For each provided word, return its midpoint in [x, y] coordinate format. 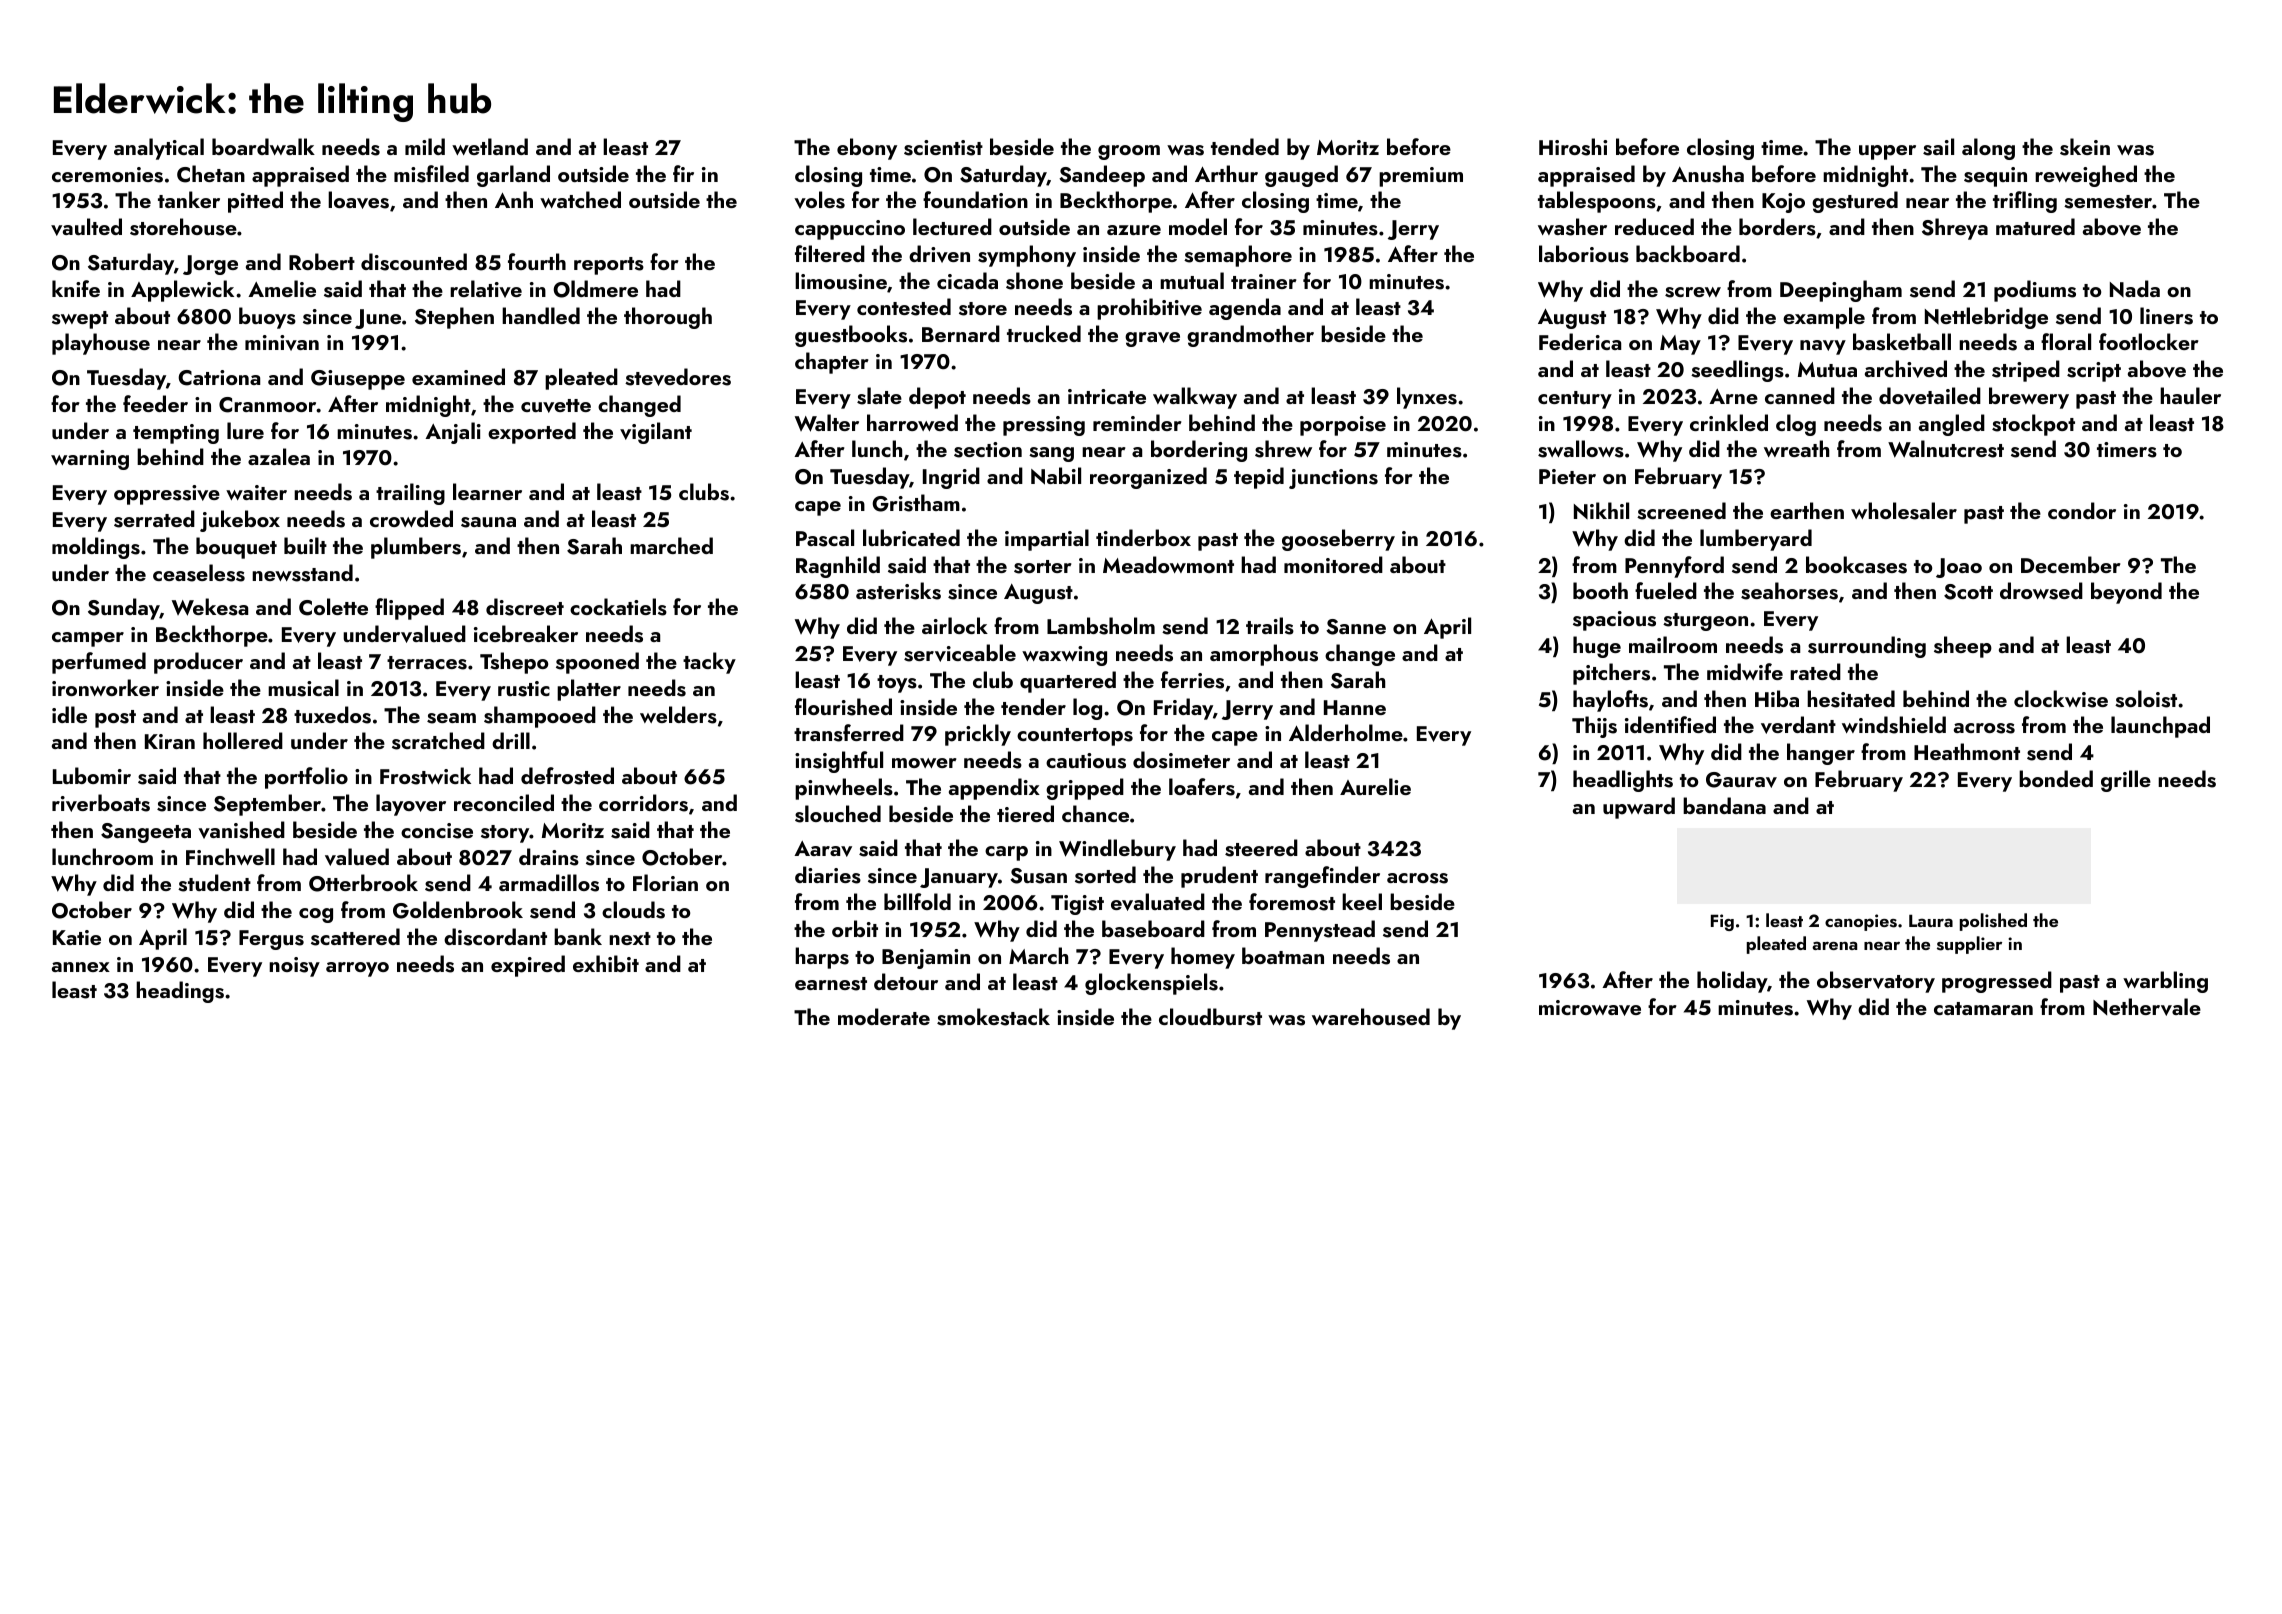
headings [180, 992]
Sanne [1356, 627]
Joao [1959, 568]
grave [1152, 339]
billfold [917, 901]
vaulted [86, 227]
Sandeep [1102, 176]
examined [458, 376]
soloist [2146, 699]
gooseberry [1338, 540]
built [305, 545]
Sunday [124, 609]
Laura [1931, 920]
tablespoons [1597, 202]
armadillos [549, 883]
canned [1800, 395]
